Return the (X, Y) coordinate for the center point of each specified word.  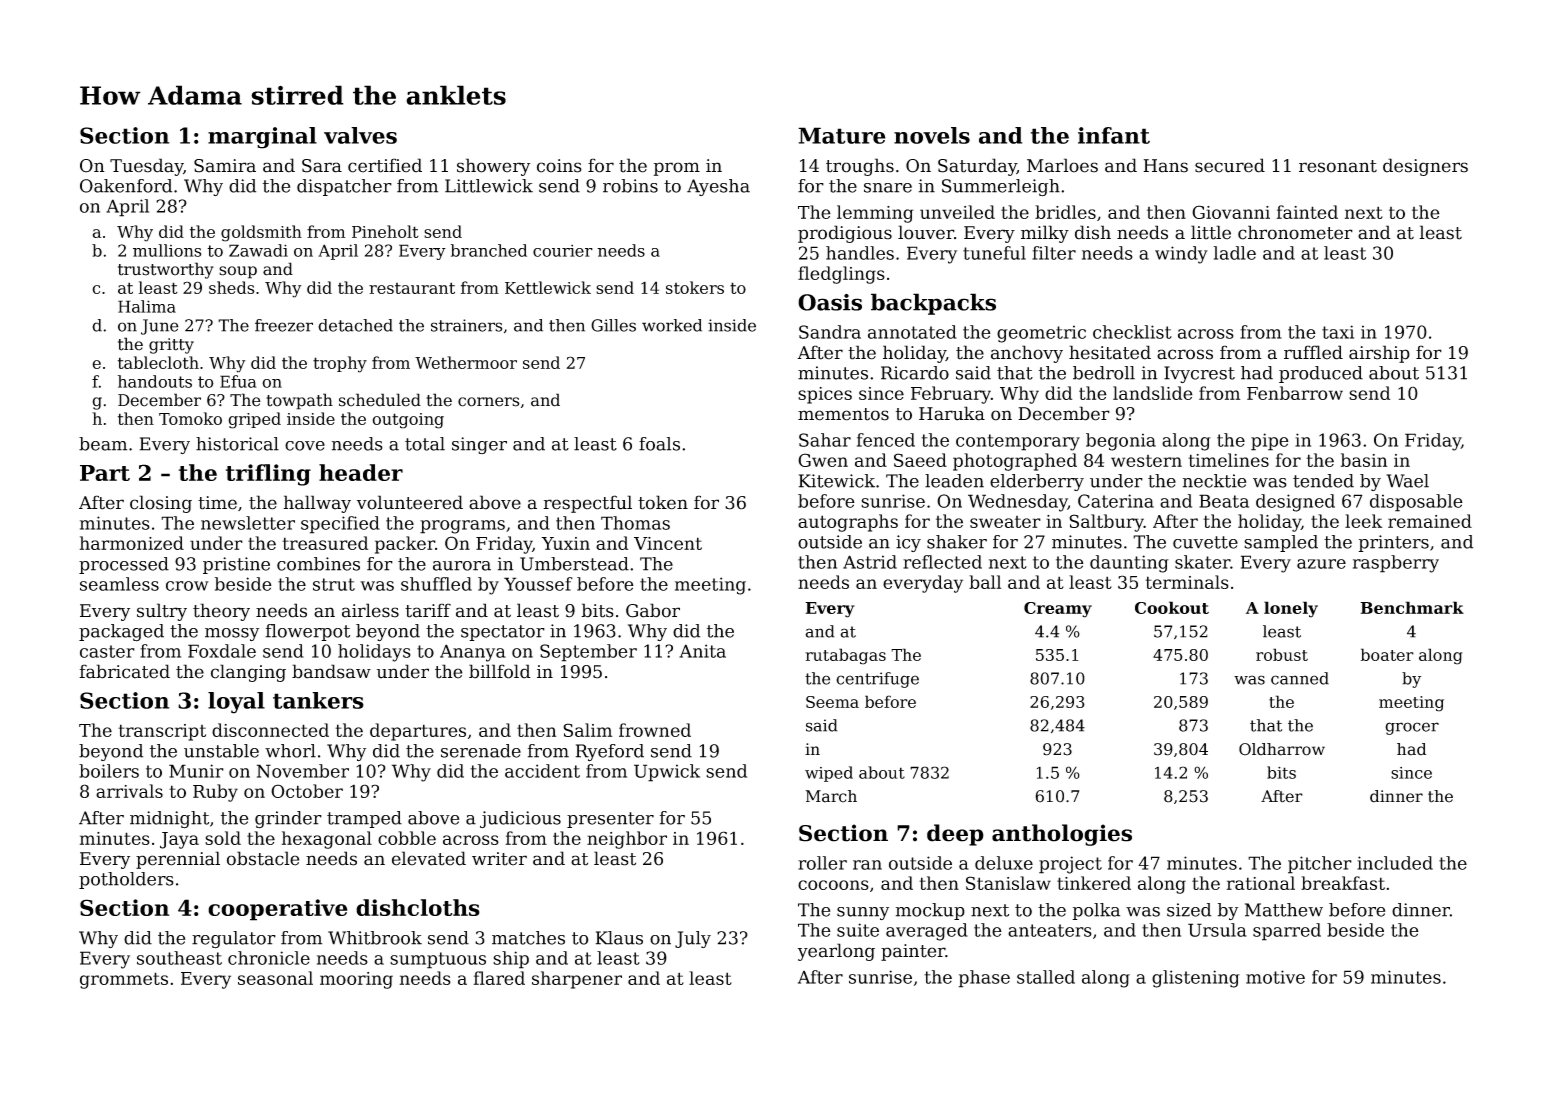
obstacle (263, 858)
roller (822, 863)
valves (360, 135)
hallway (317, 504)
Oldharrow (1282, 749)
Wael (1407, 481)
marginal (262, 138)
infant (1114, 135)
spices (825, 395)
